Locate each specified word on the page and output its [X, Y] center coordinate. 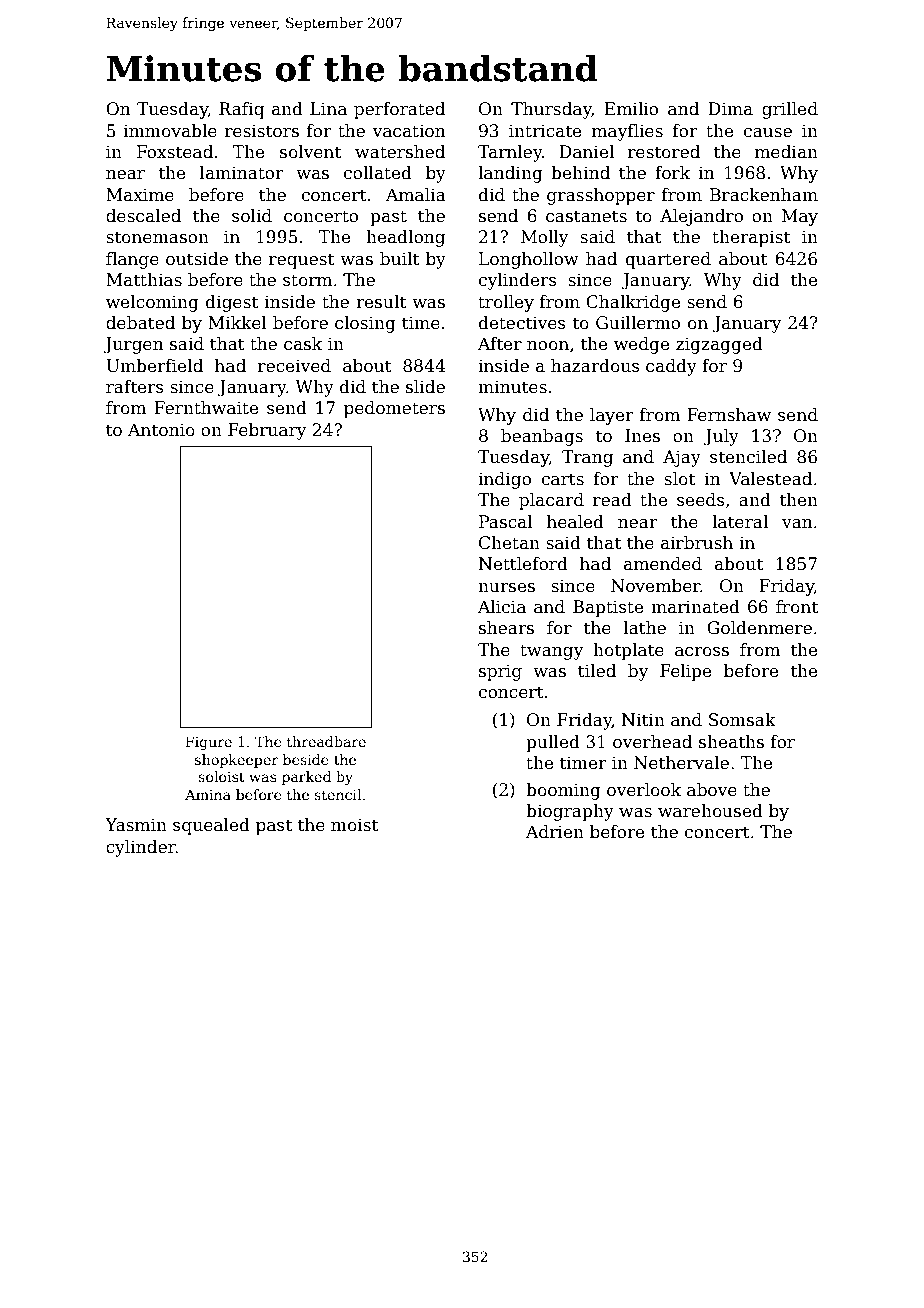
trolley [506, 303]
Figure [208, 743]
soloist [221, 776]
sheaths [731, 742]
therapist [751, 238]
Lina [328, 109]
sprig [500, 672]
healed [575, 522]
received [294, 366]
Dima [730, 108]
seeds [701, 500]
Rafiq [241, 110]
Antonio [161, 430]
